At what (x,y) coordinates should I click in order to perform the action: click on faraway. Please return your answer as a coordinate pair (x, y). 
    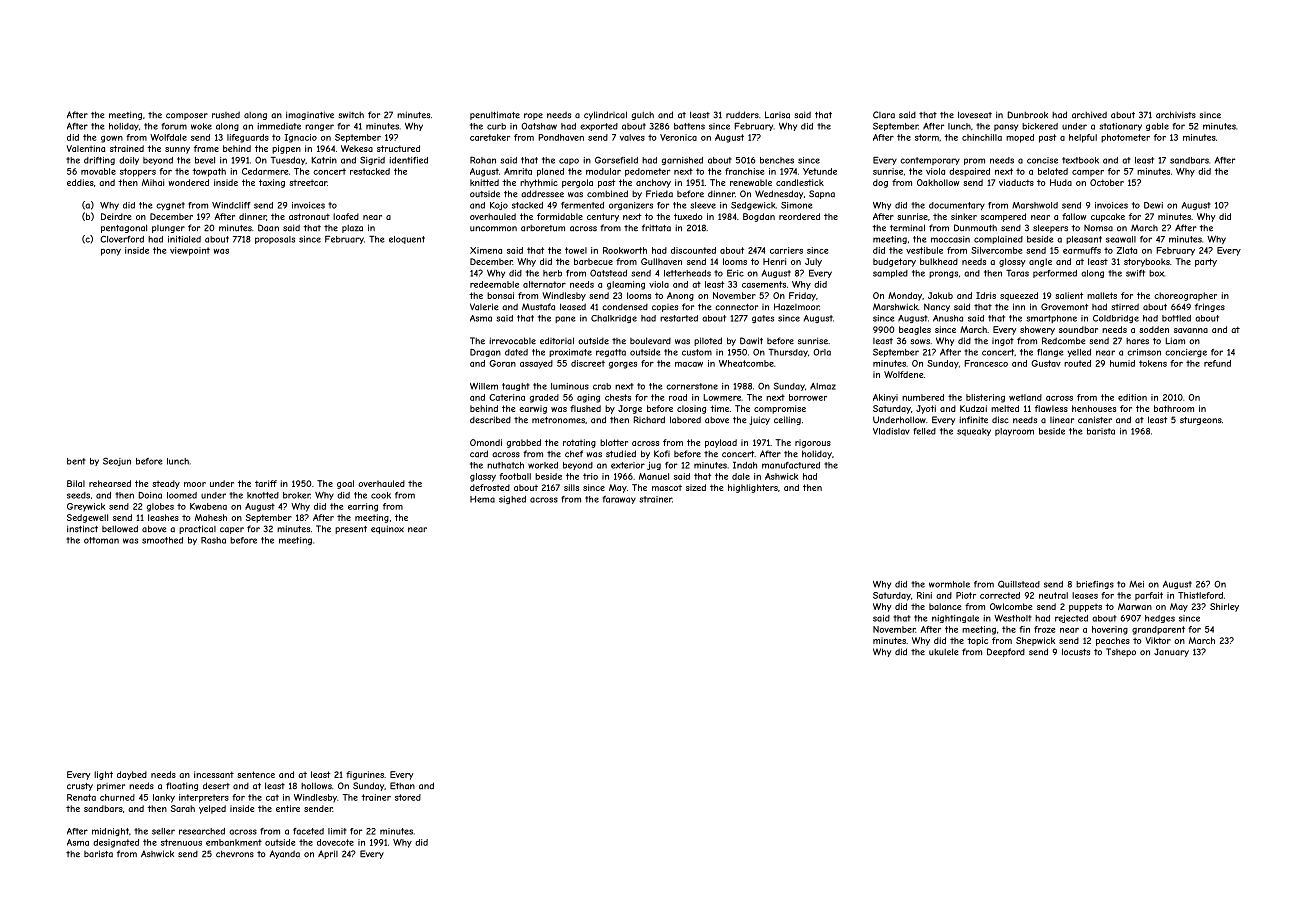
    Looking at the image, I should click on (619, 500).
